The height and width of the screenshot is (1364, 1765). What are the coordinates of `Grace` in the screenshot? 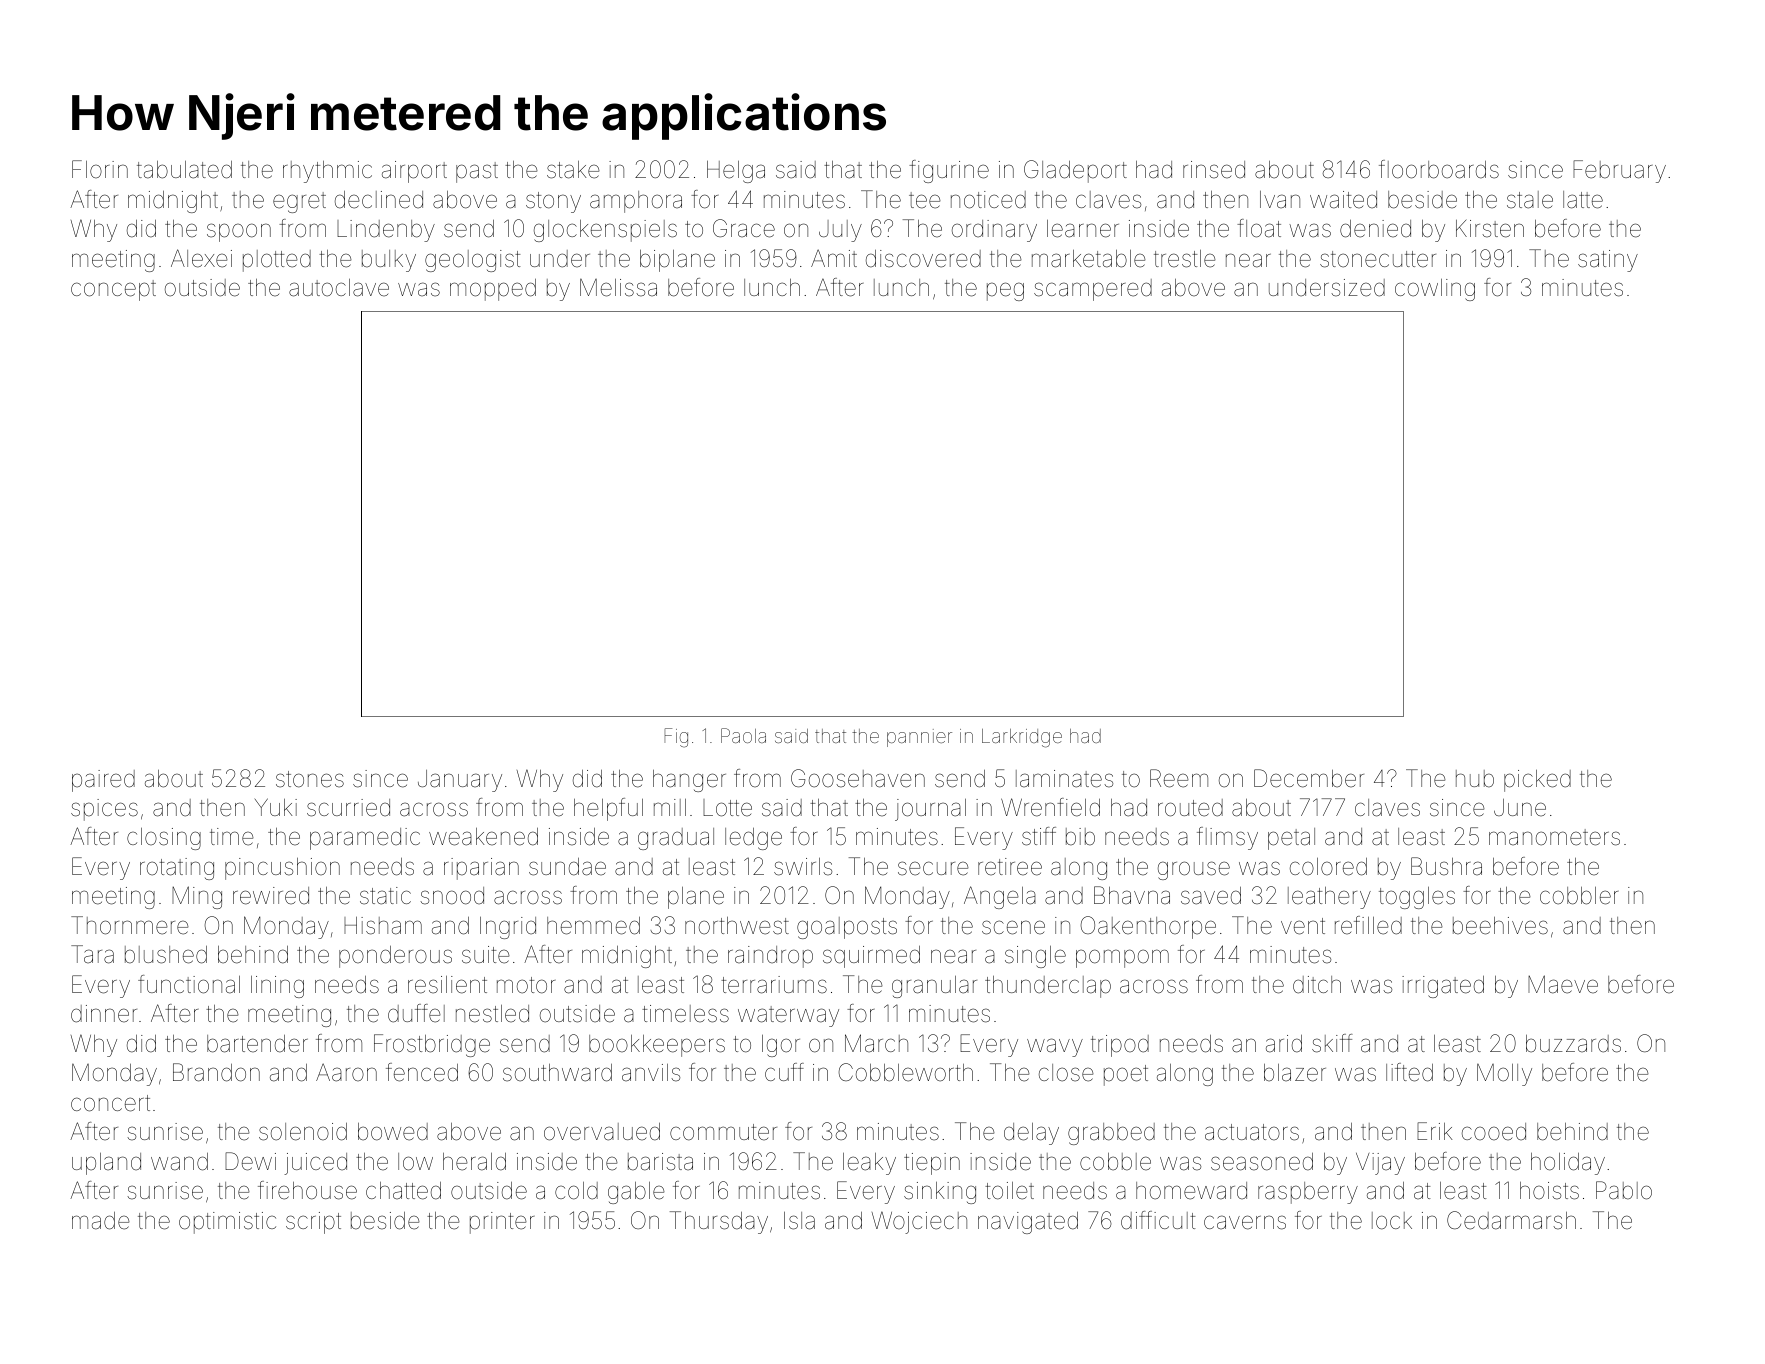 It's located at (744, 228).
